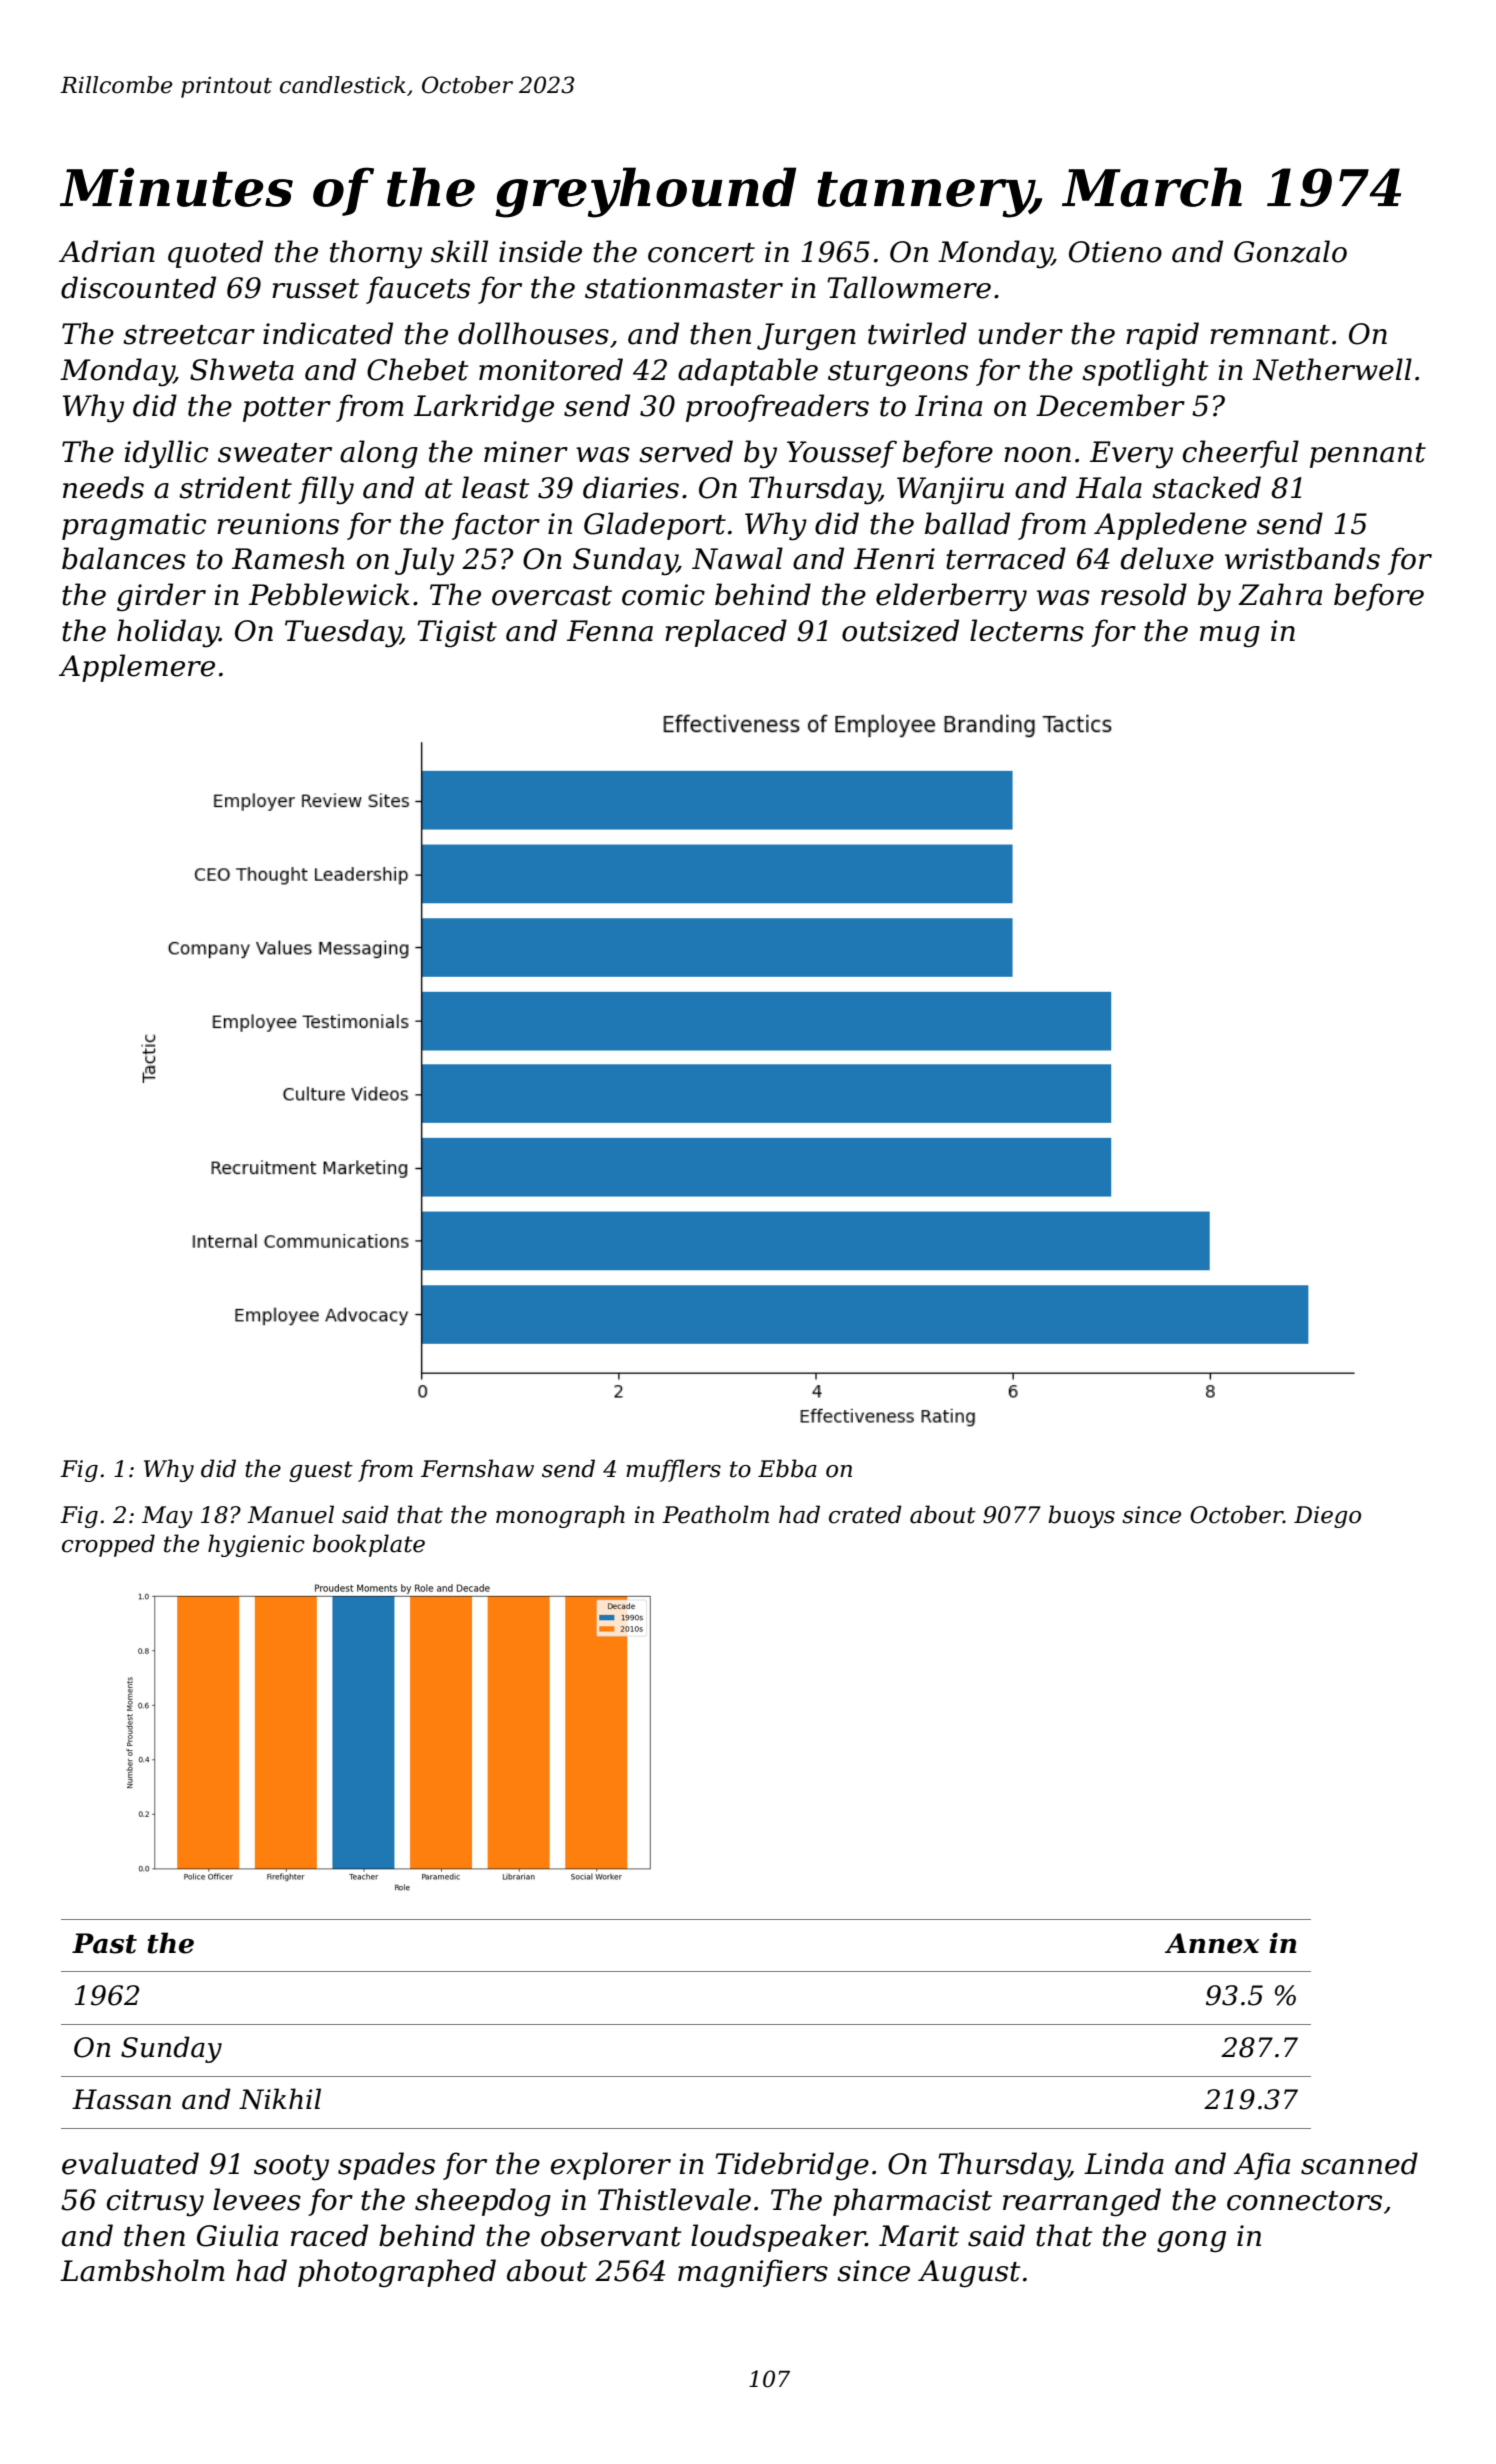 This screenshot has height=2464, width=1496. Describe the element at coordinates (909, 287) in the screenshot. I see `Tallowmere` at that location.
